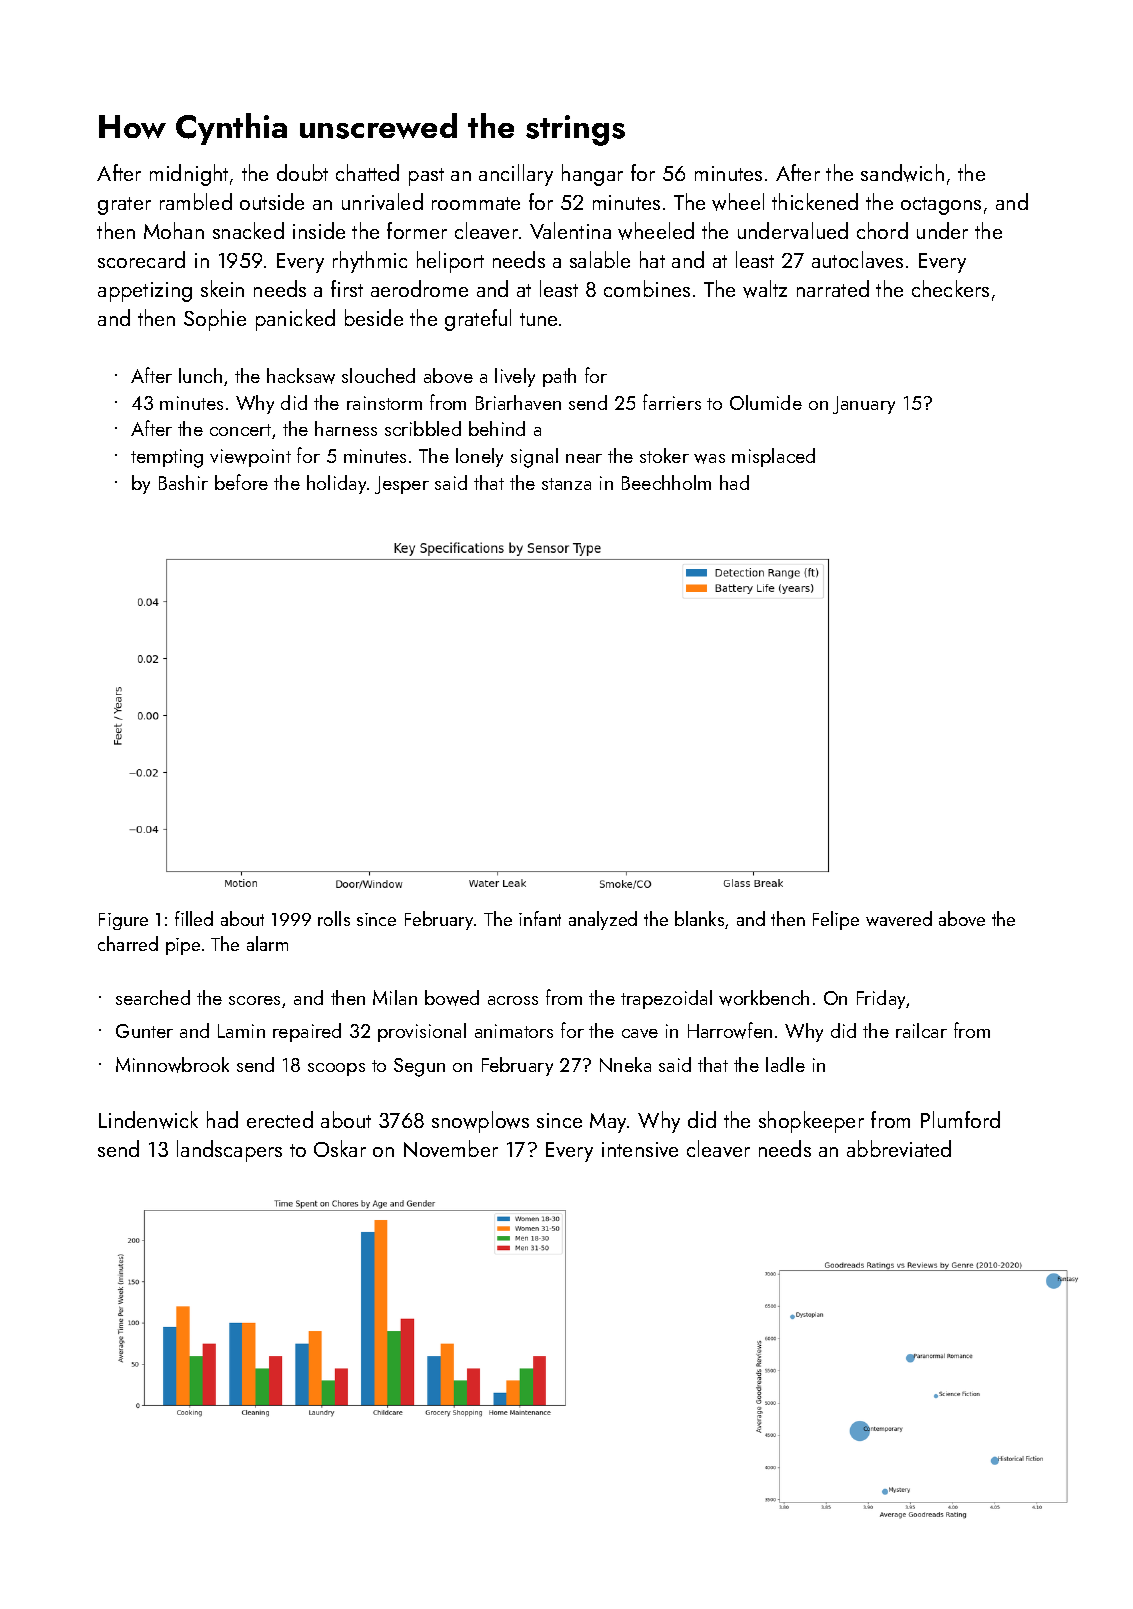 Image resolution: width=1133 pixels, height=1609 pixels. What do you see at coordinates (229, 1151) in the screenshot?
I see `landscapers` at bounding box center [229, 1151].
